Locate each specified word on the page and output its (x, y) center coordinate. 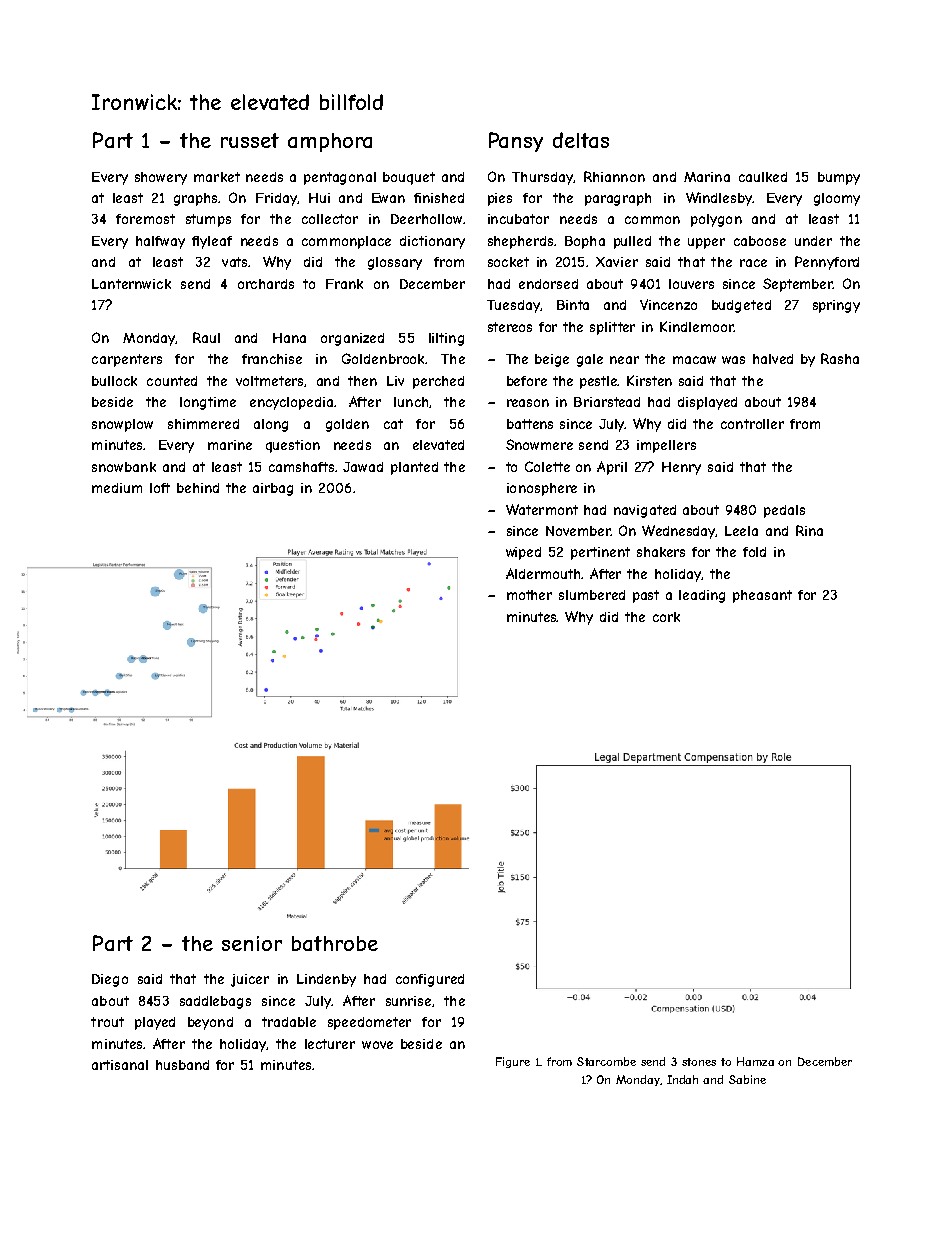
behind (198, 488)
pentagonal (340, 178)
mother (529, 595)
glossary (395, 263)
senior (252, 943)
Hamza (755, 1061)
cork (666, 617)
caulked (763, 177)
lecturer (330, 1044)
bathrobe (335, 943)
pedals (784, 511)
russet (250, 140)
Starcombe (606, 1061)
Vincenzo (668, 304)
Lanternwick (131, 284)
